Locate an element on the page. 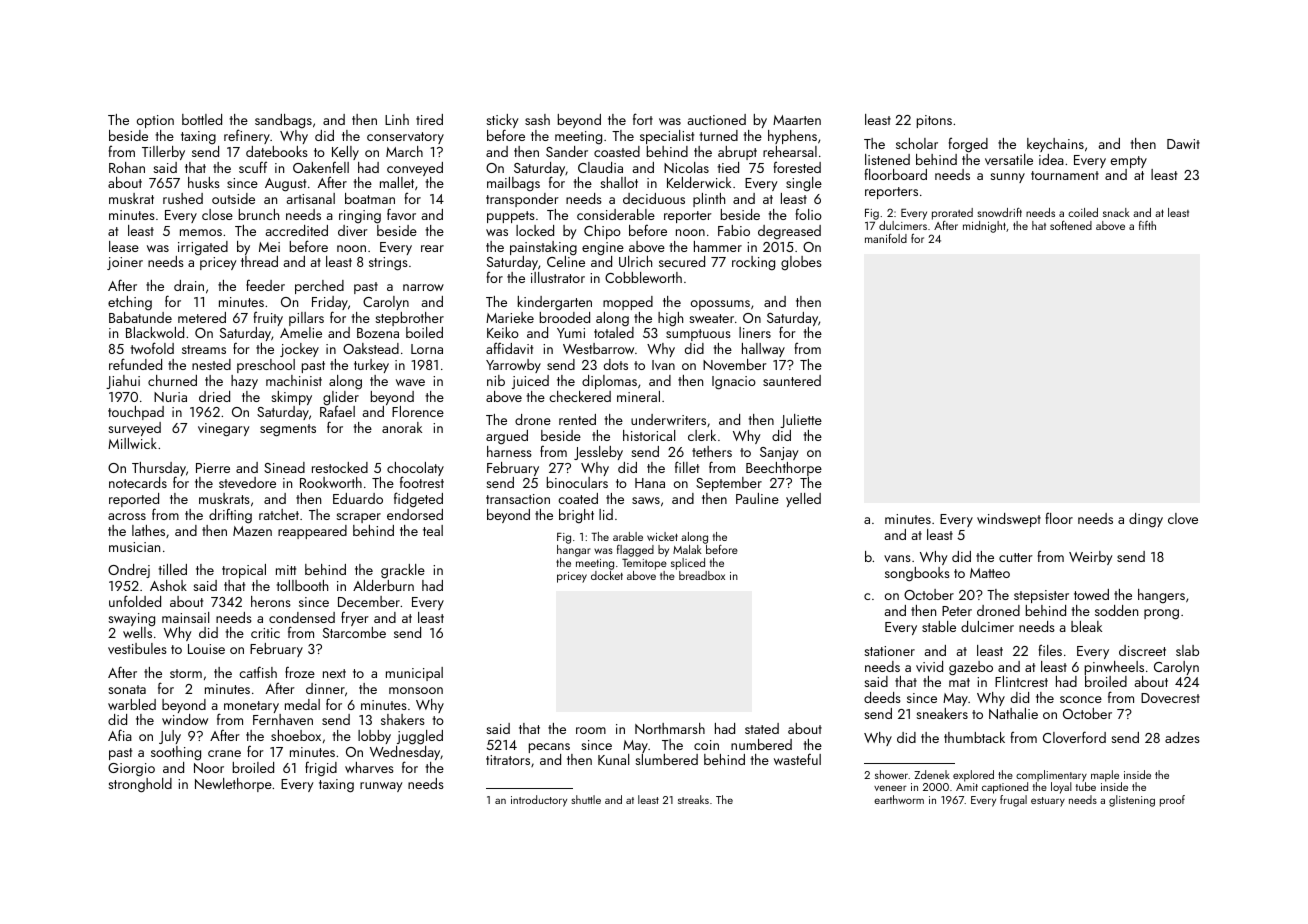 This document has width=1308, height=924. Dawit is located at coordinates (1183, 144).
